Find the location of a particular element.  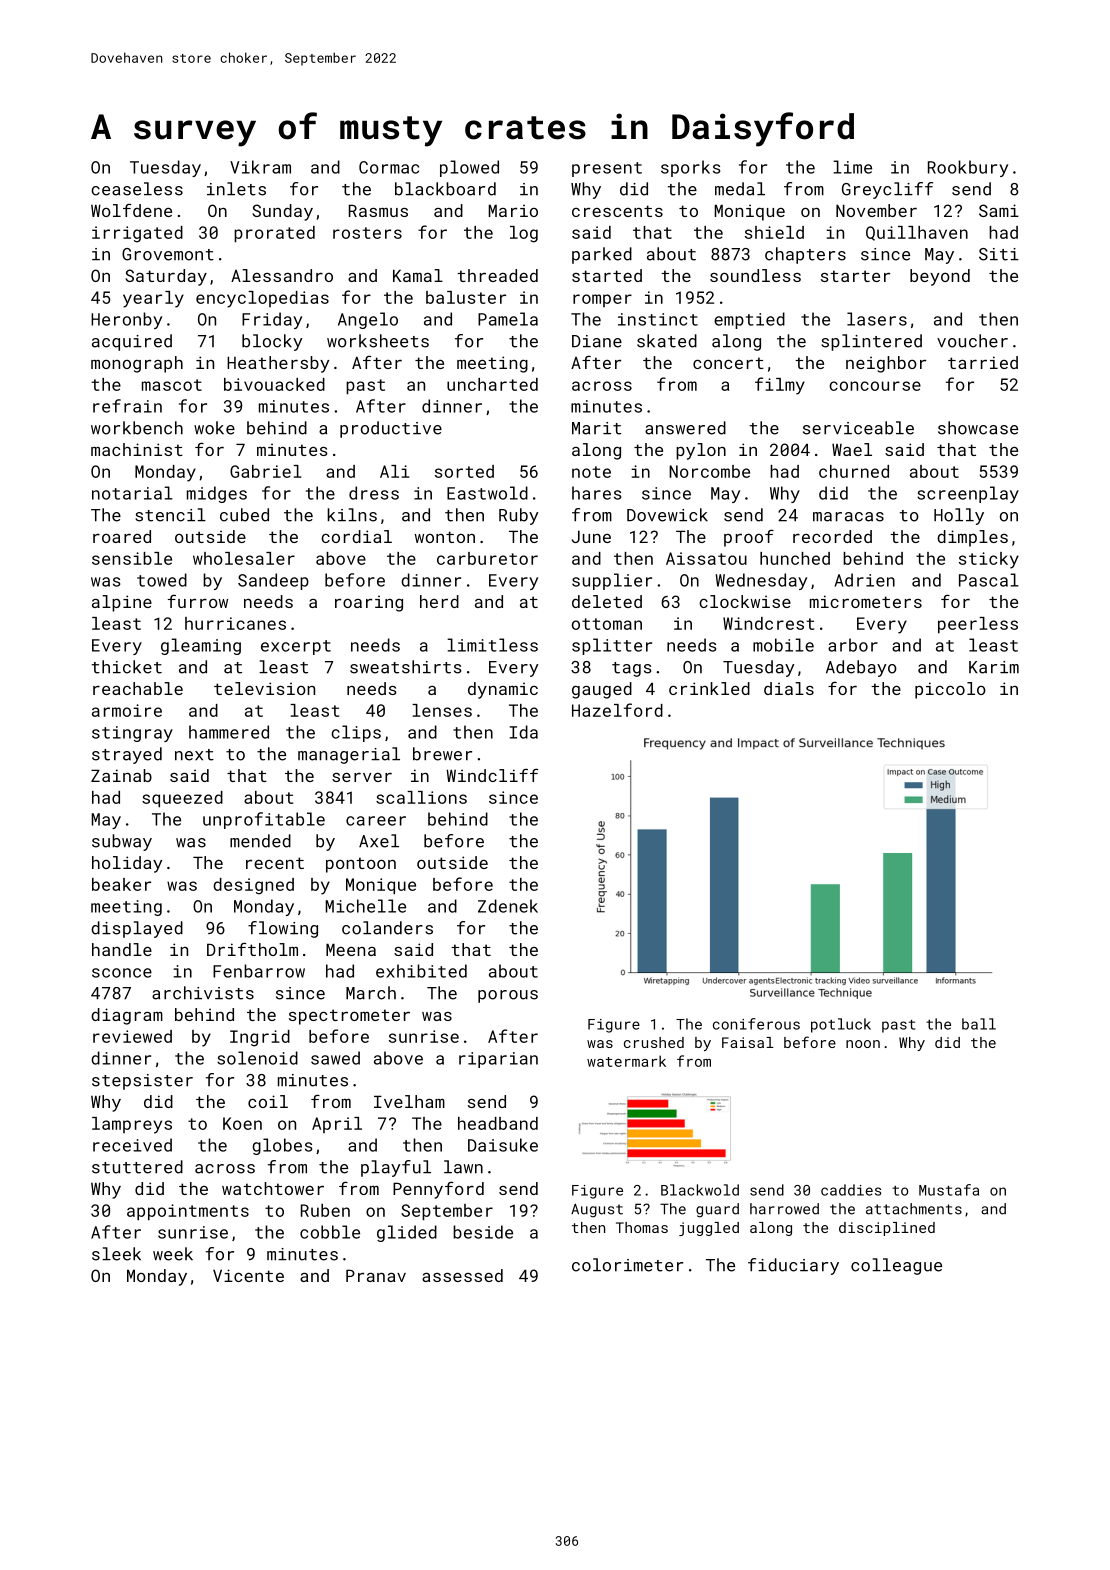

Rookbury is located at coordinates (968, 168).
